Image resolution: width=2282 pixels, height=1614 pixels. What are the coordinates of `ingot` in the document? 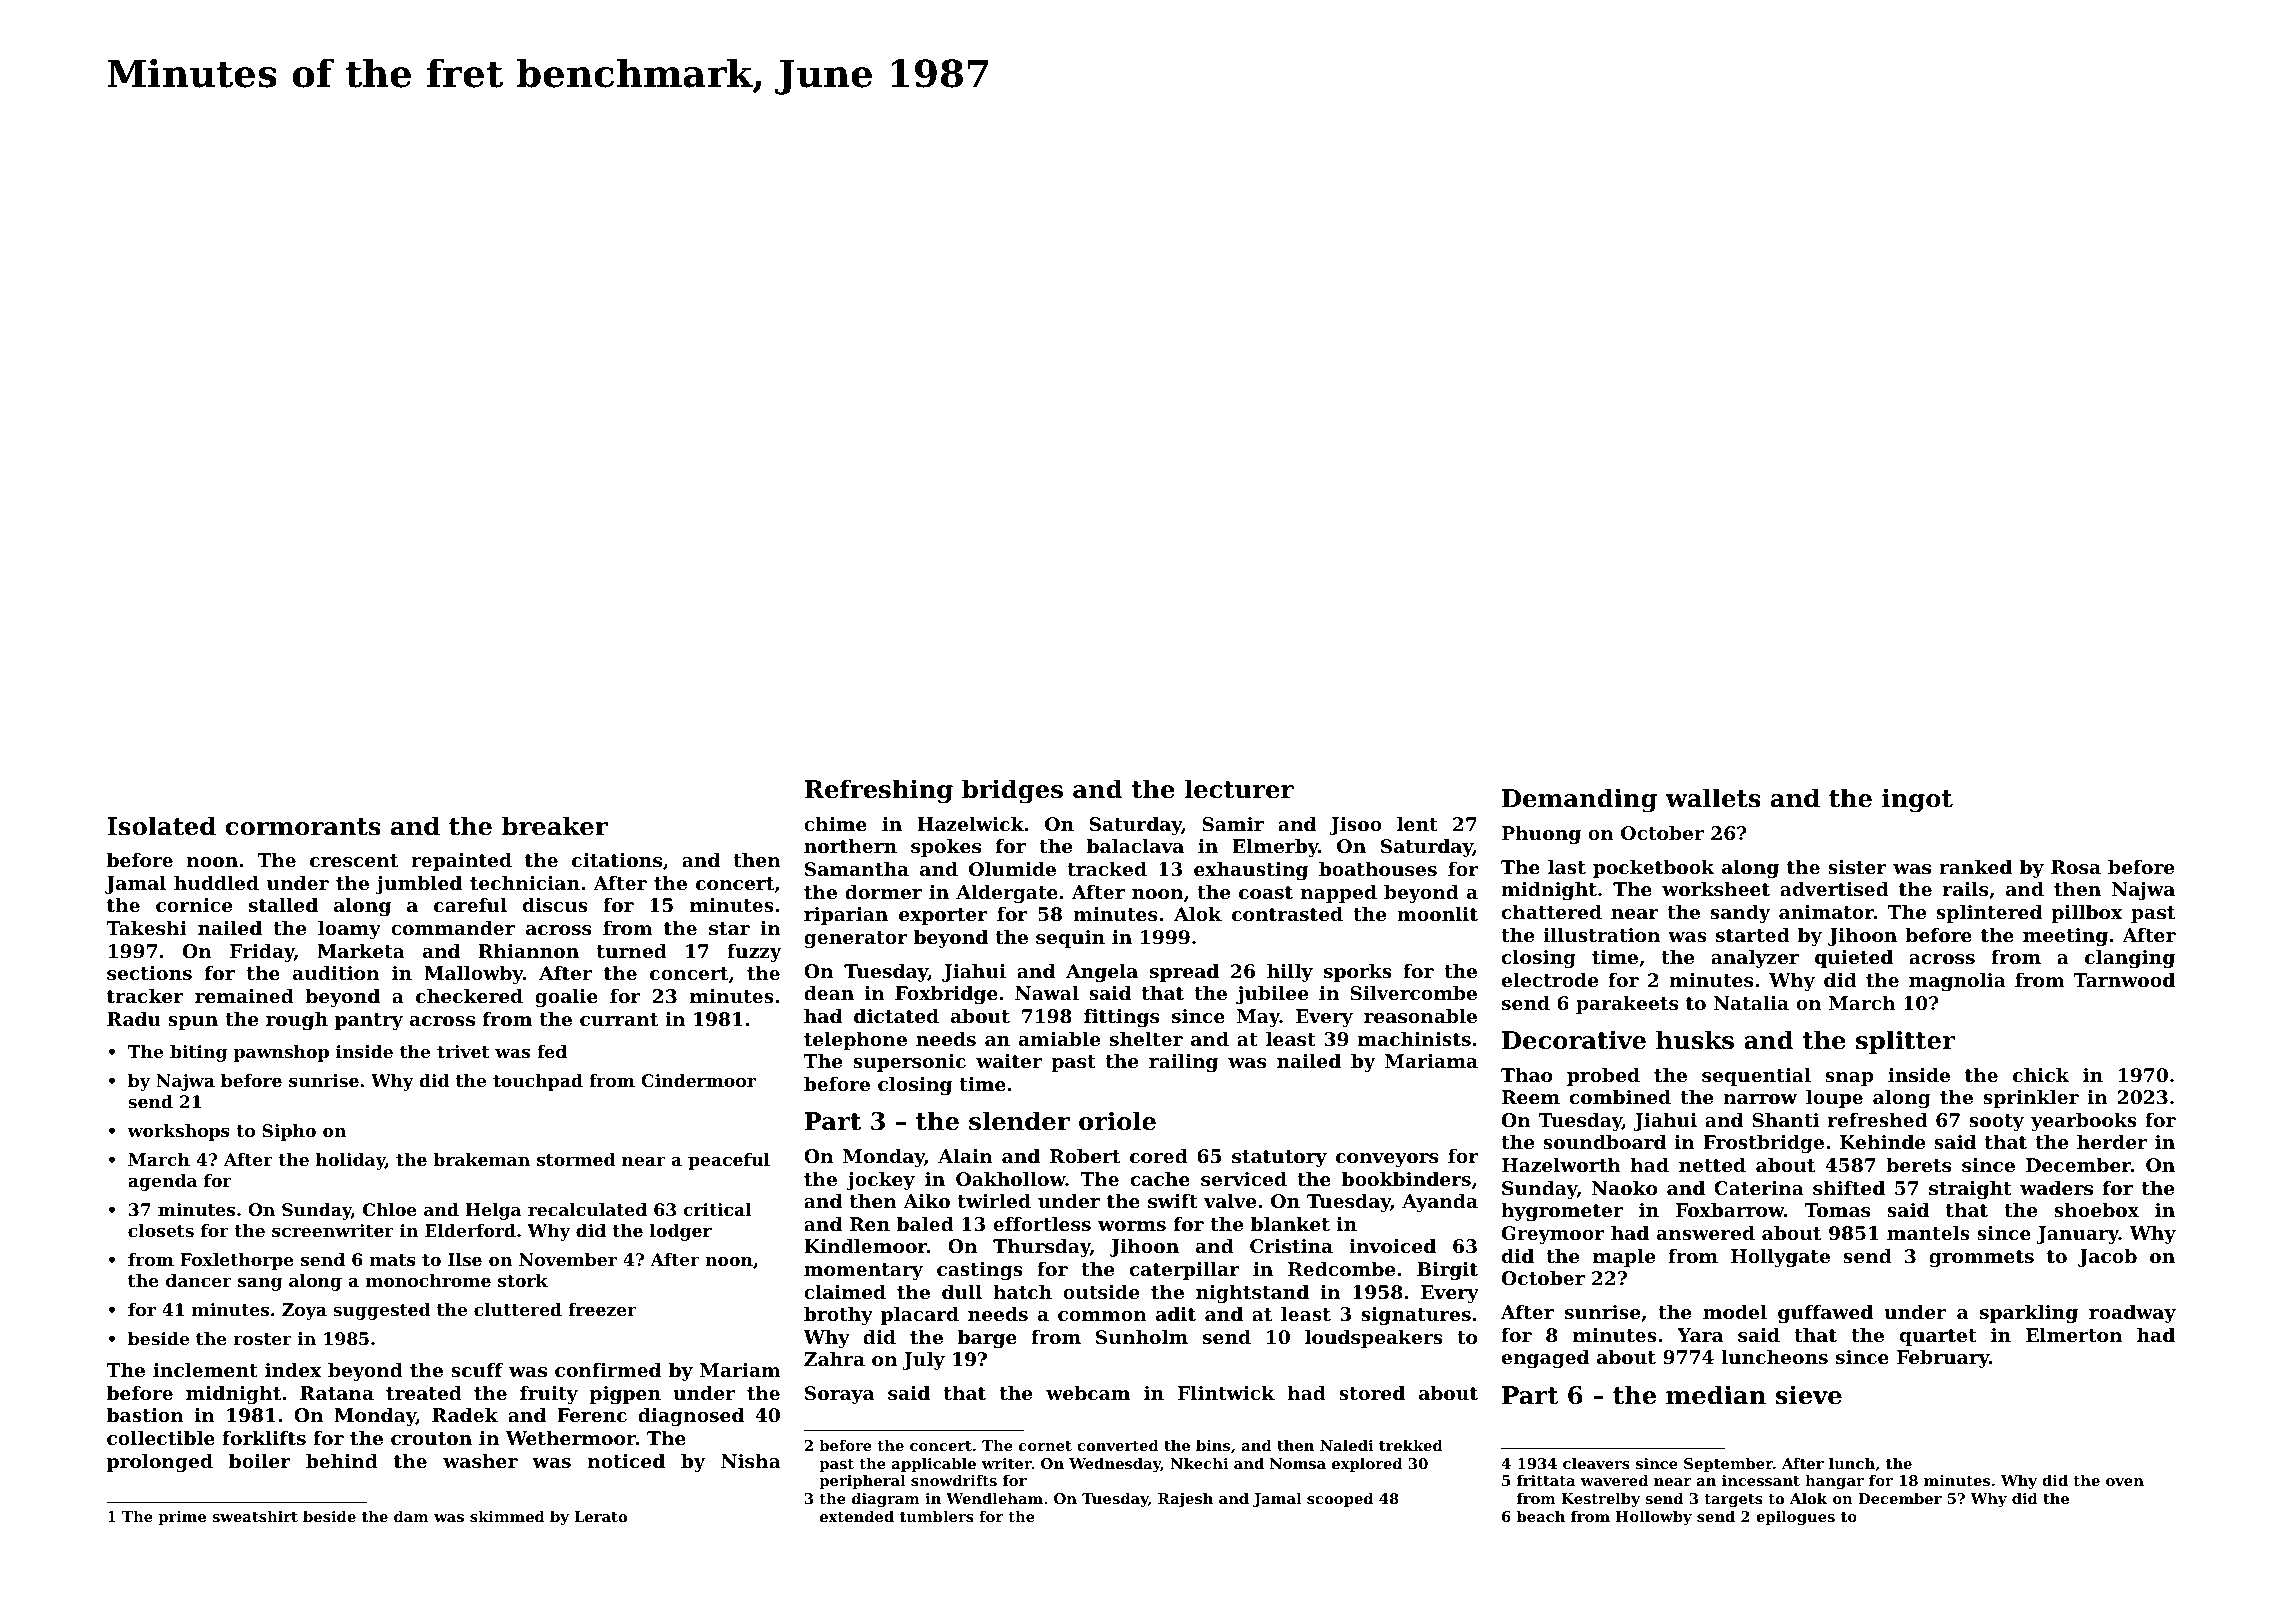 It's located at (1917, 800).
